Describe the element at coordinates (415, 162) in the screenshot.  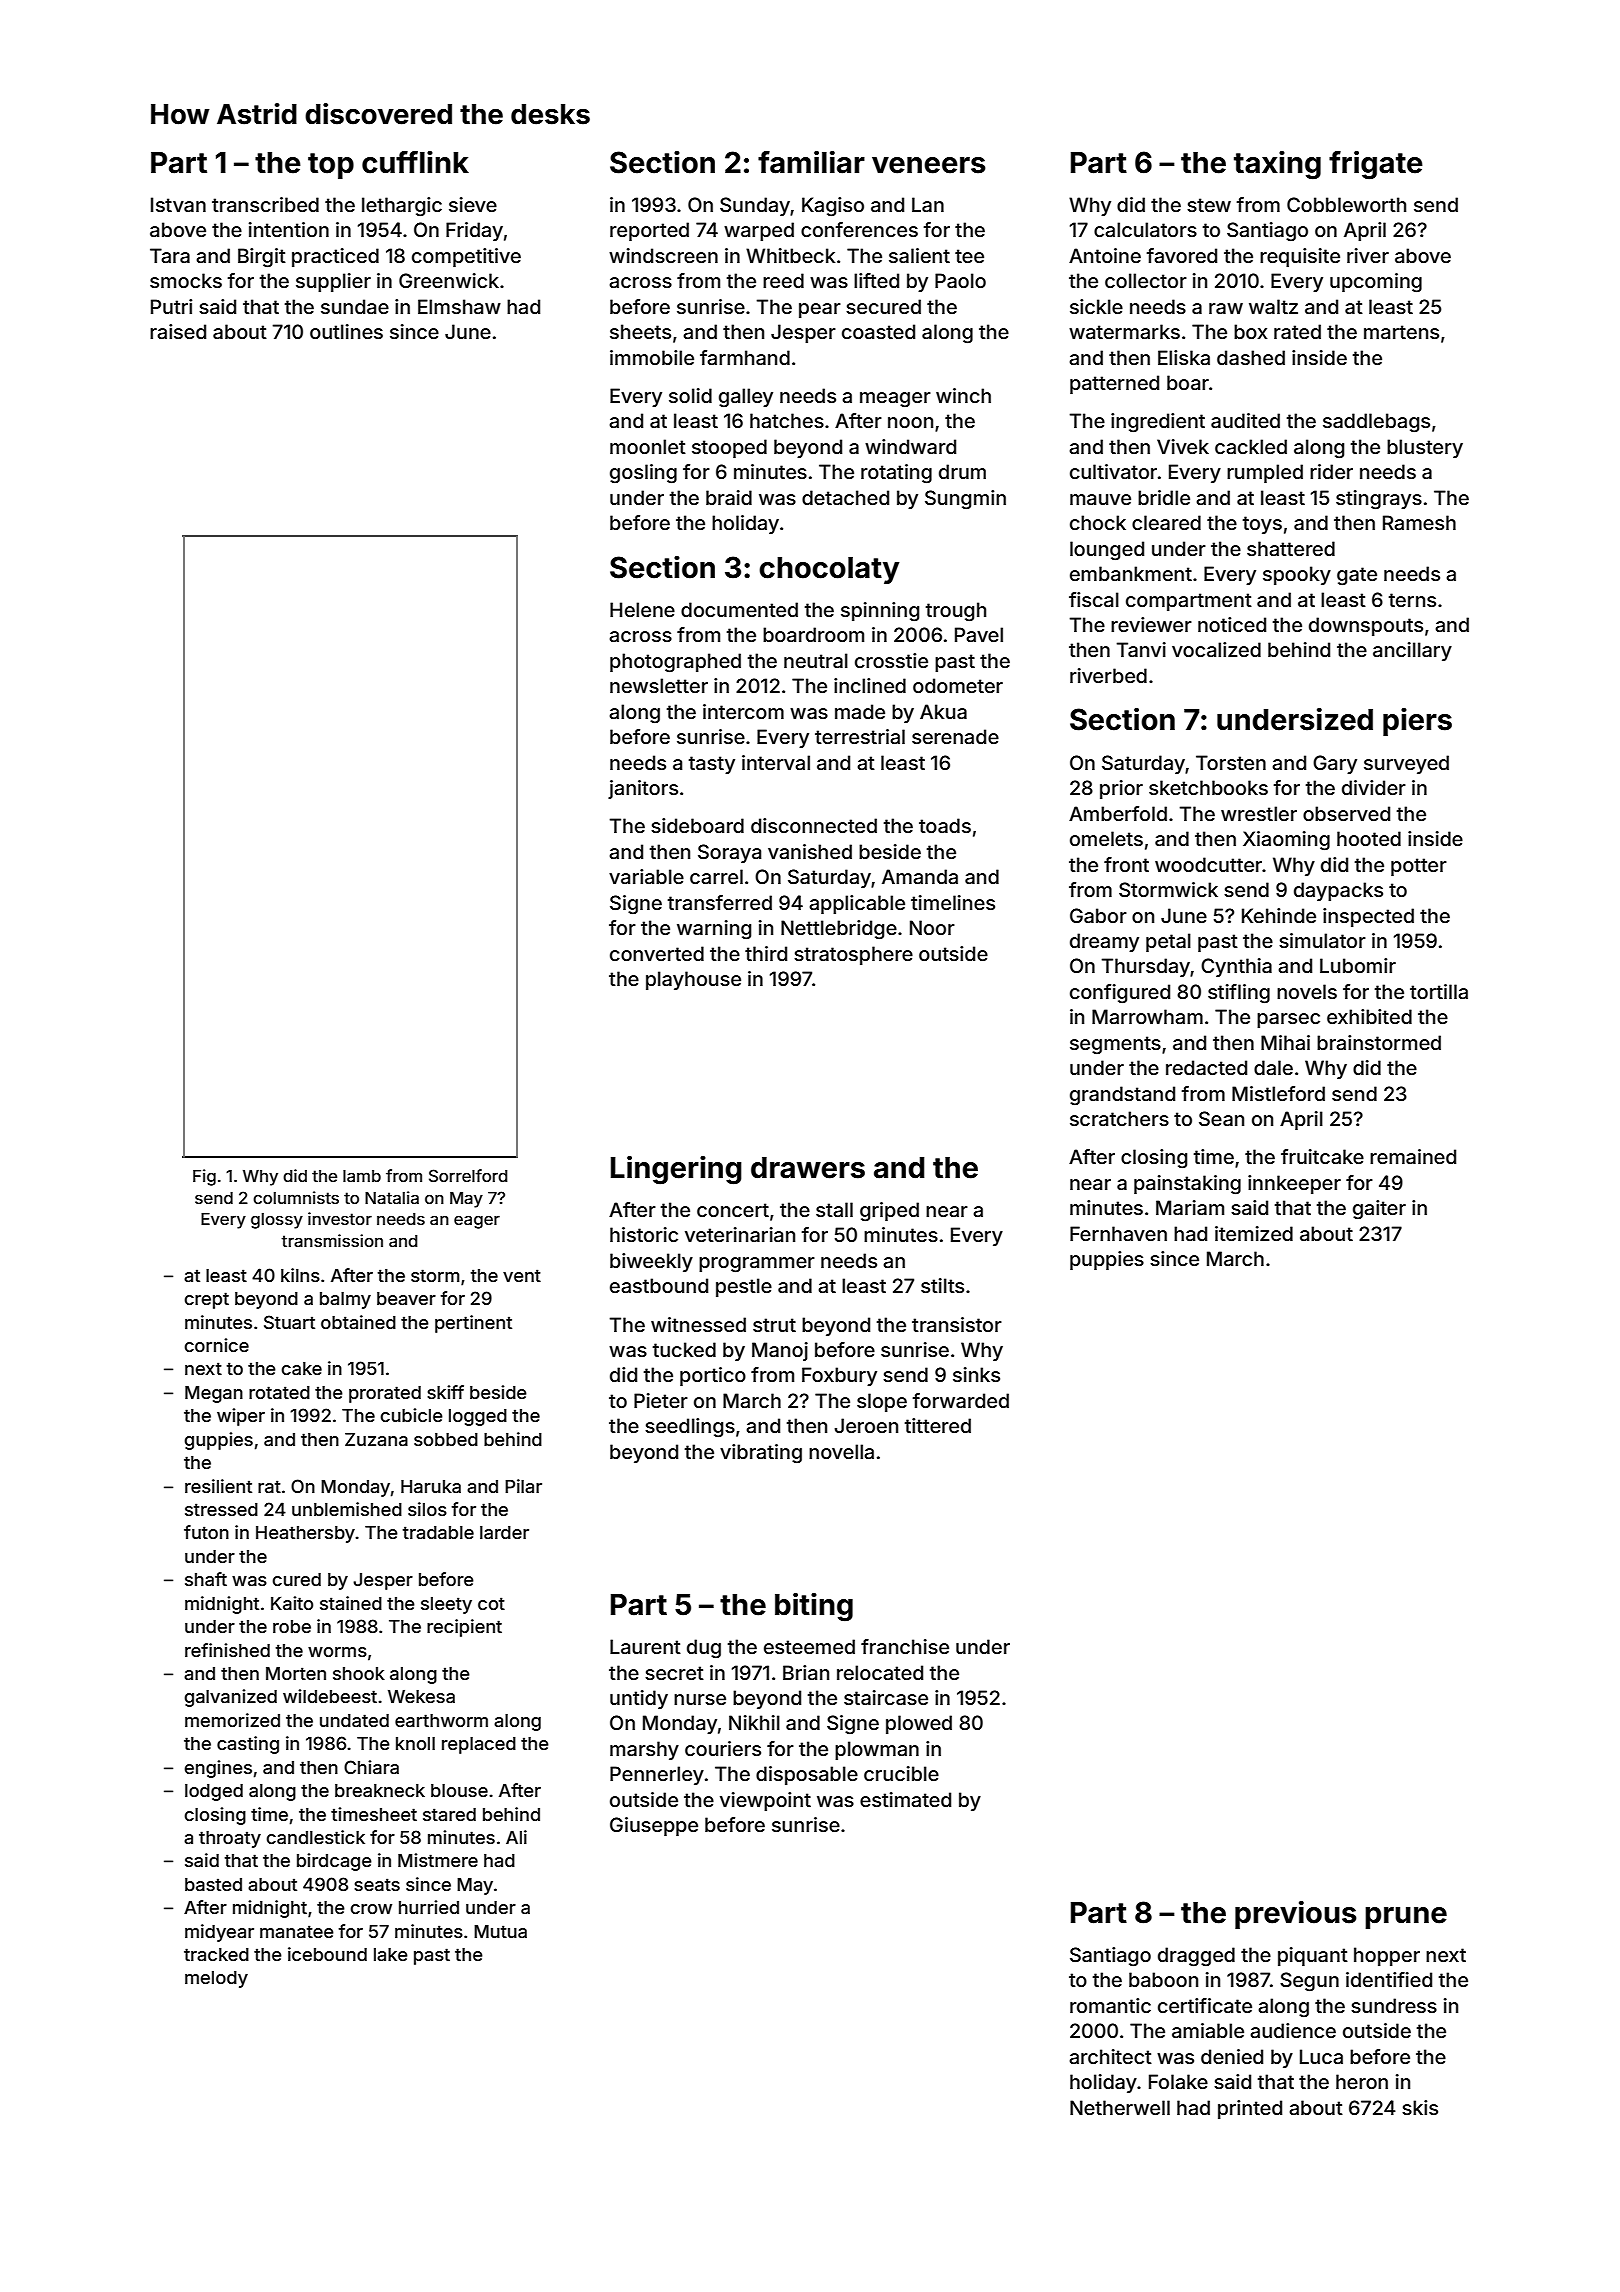
I see `cufflink` at that location.
